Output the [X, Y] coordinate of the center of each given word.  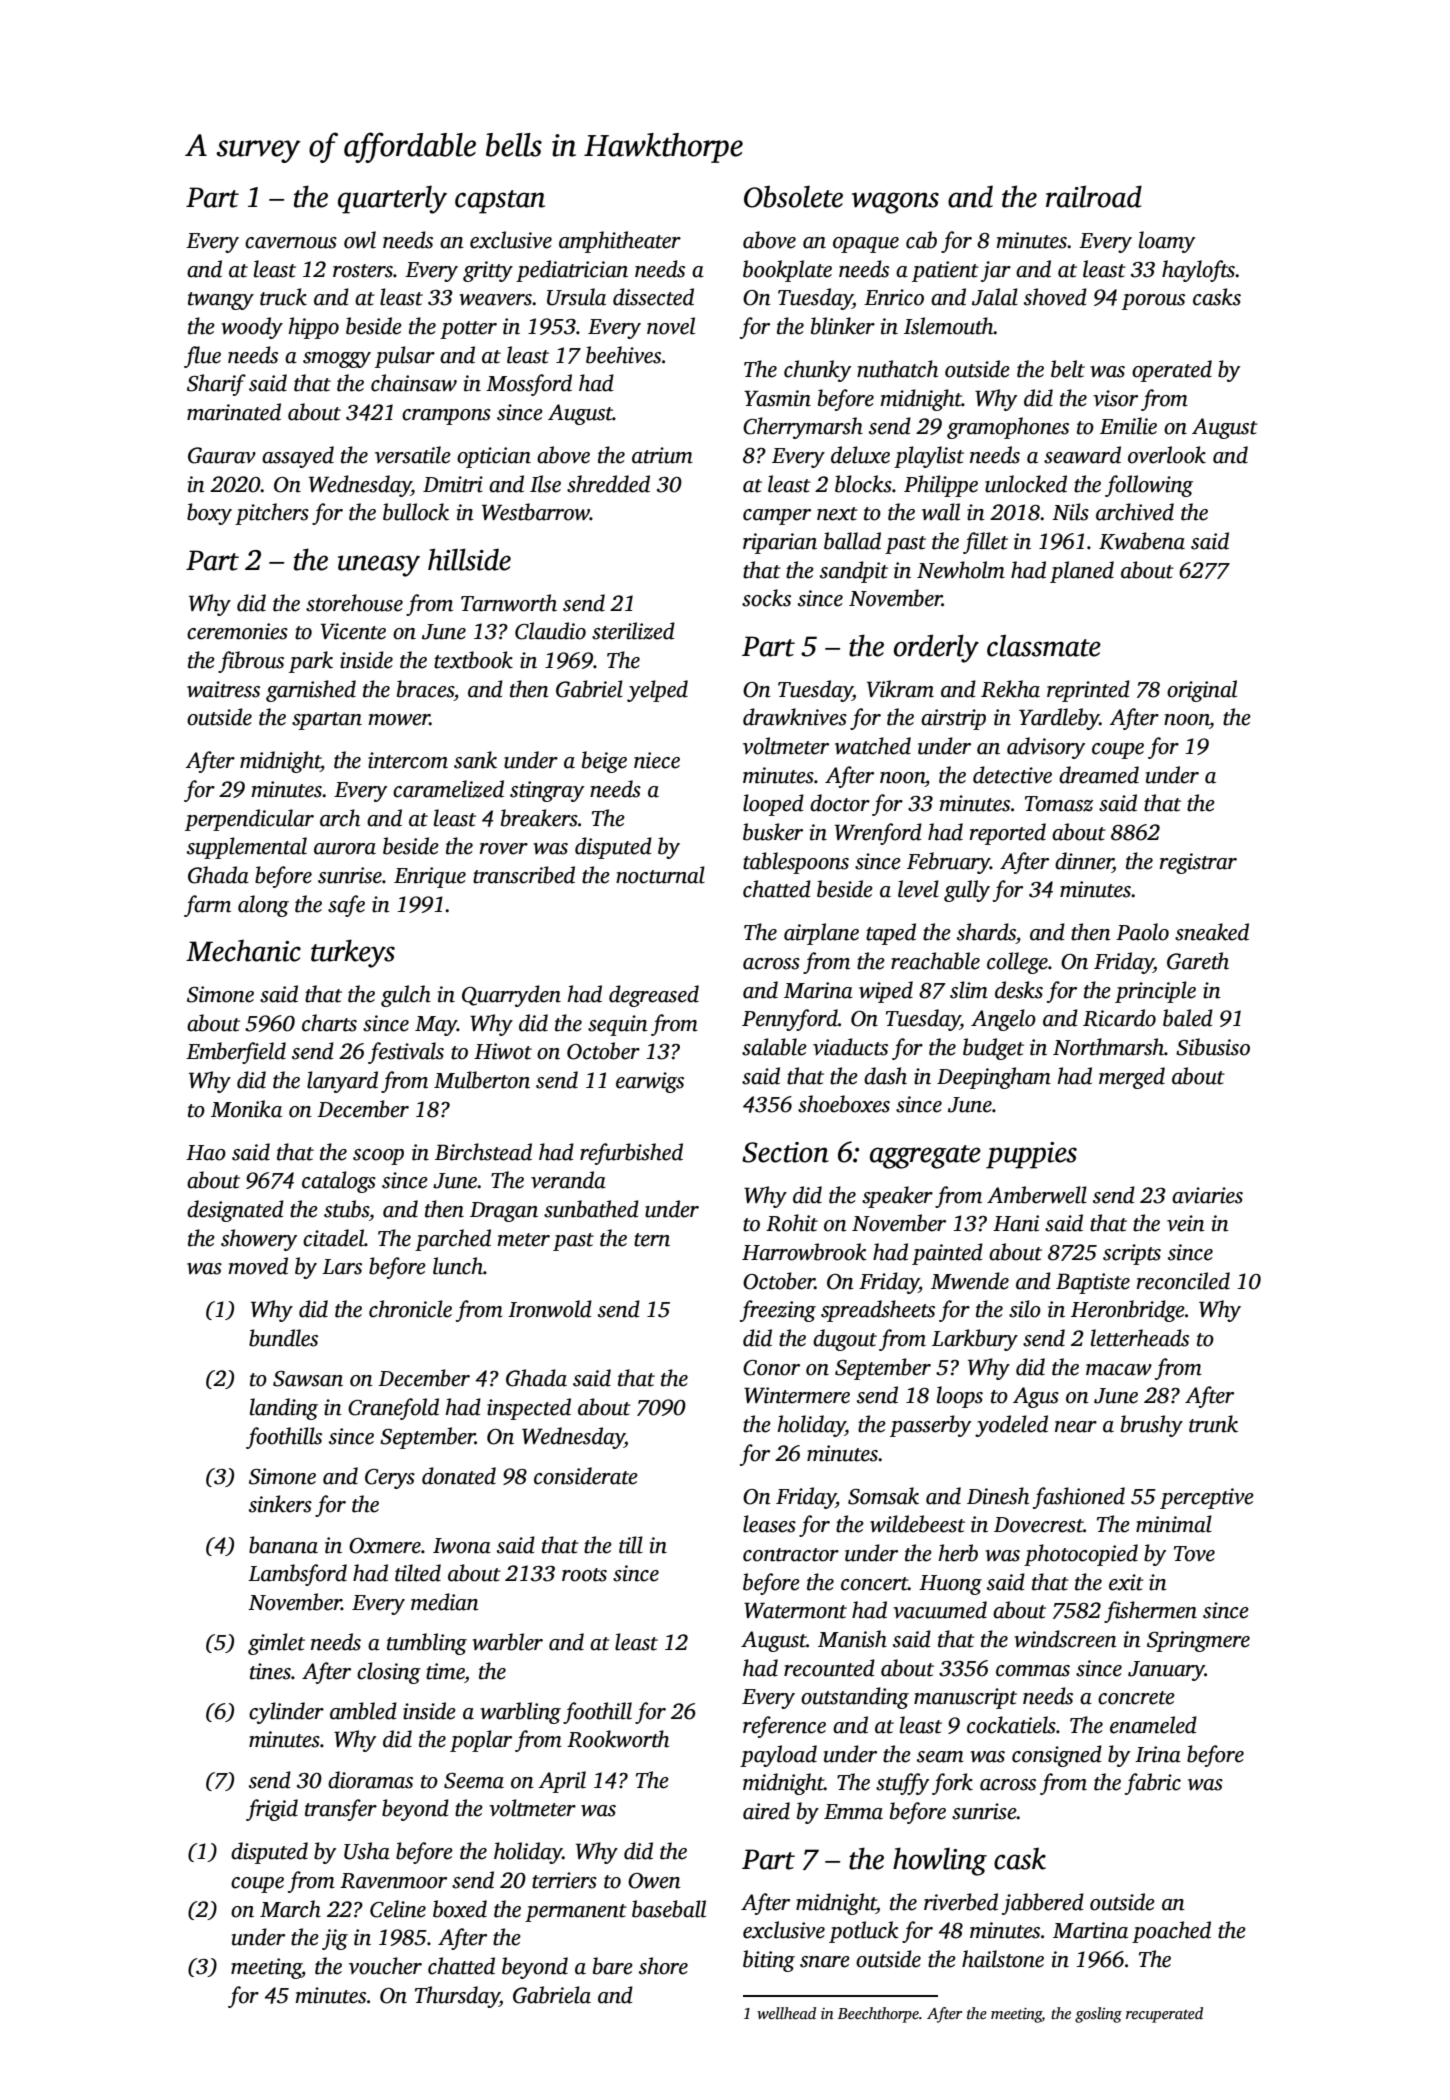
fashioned [1079, 1498]
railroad [1094, 196]
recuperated [1164, 2015]
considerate [586, 1476]
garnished [311, 691]
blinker [843, 326]
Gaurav [222, 455]
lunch [458, 1266]
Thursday [457, 1997]
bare [613, 1966]
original [1202, 691]
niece [657, 760]
